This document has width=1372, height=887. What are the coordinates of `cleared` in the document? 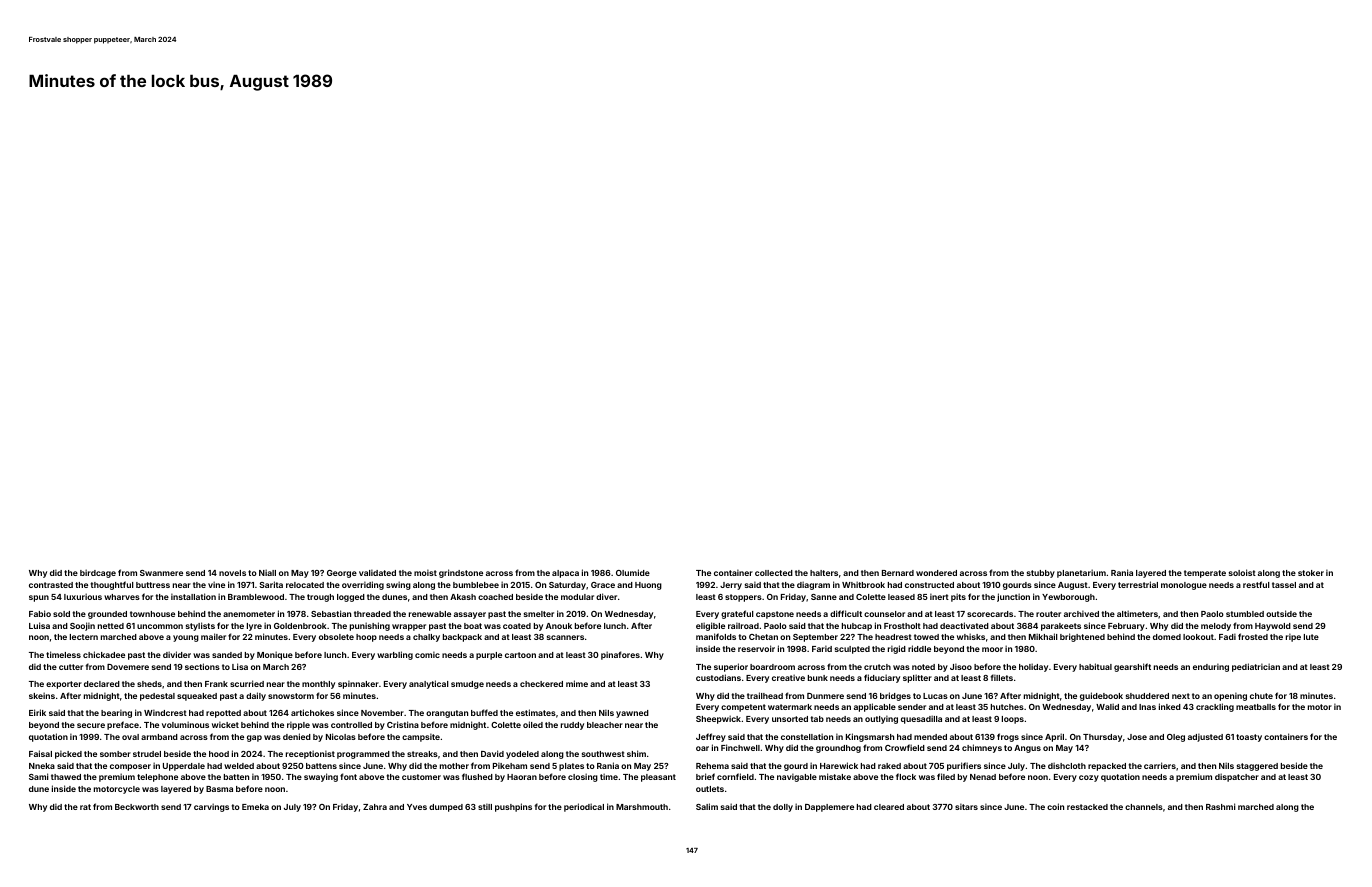 It's located at (889, 807).
